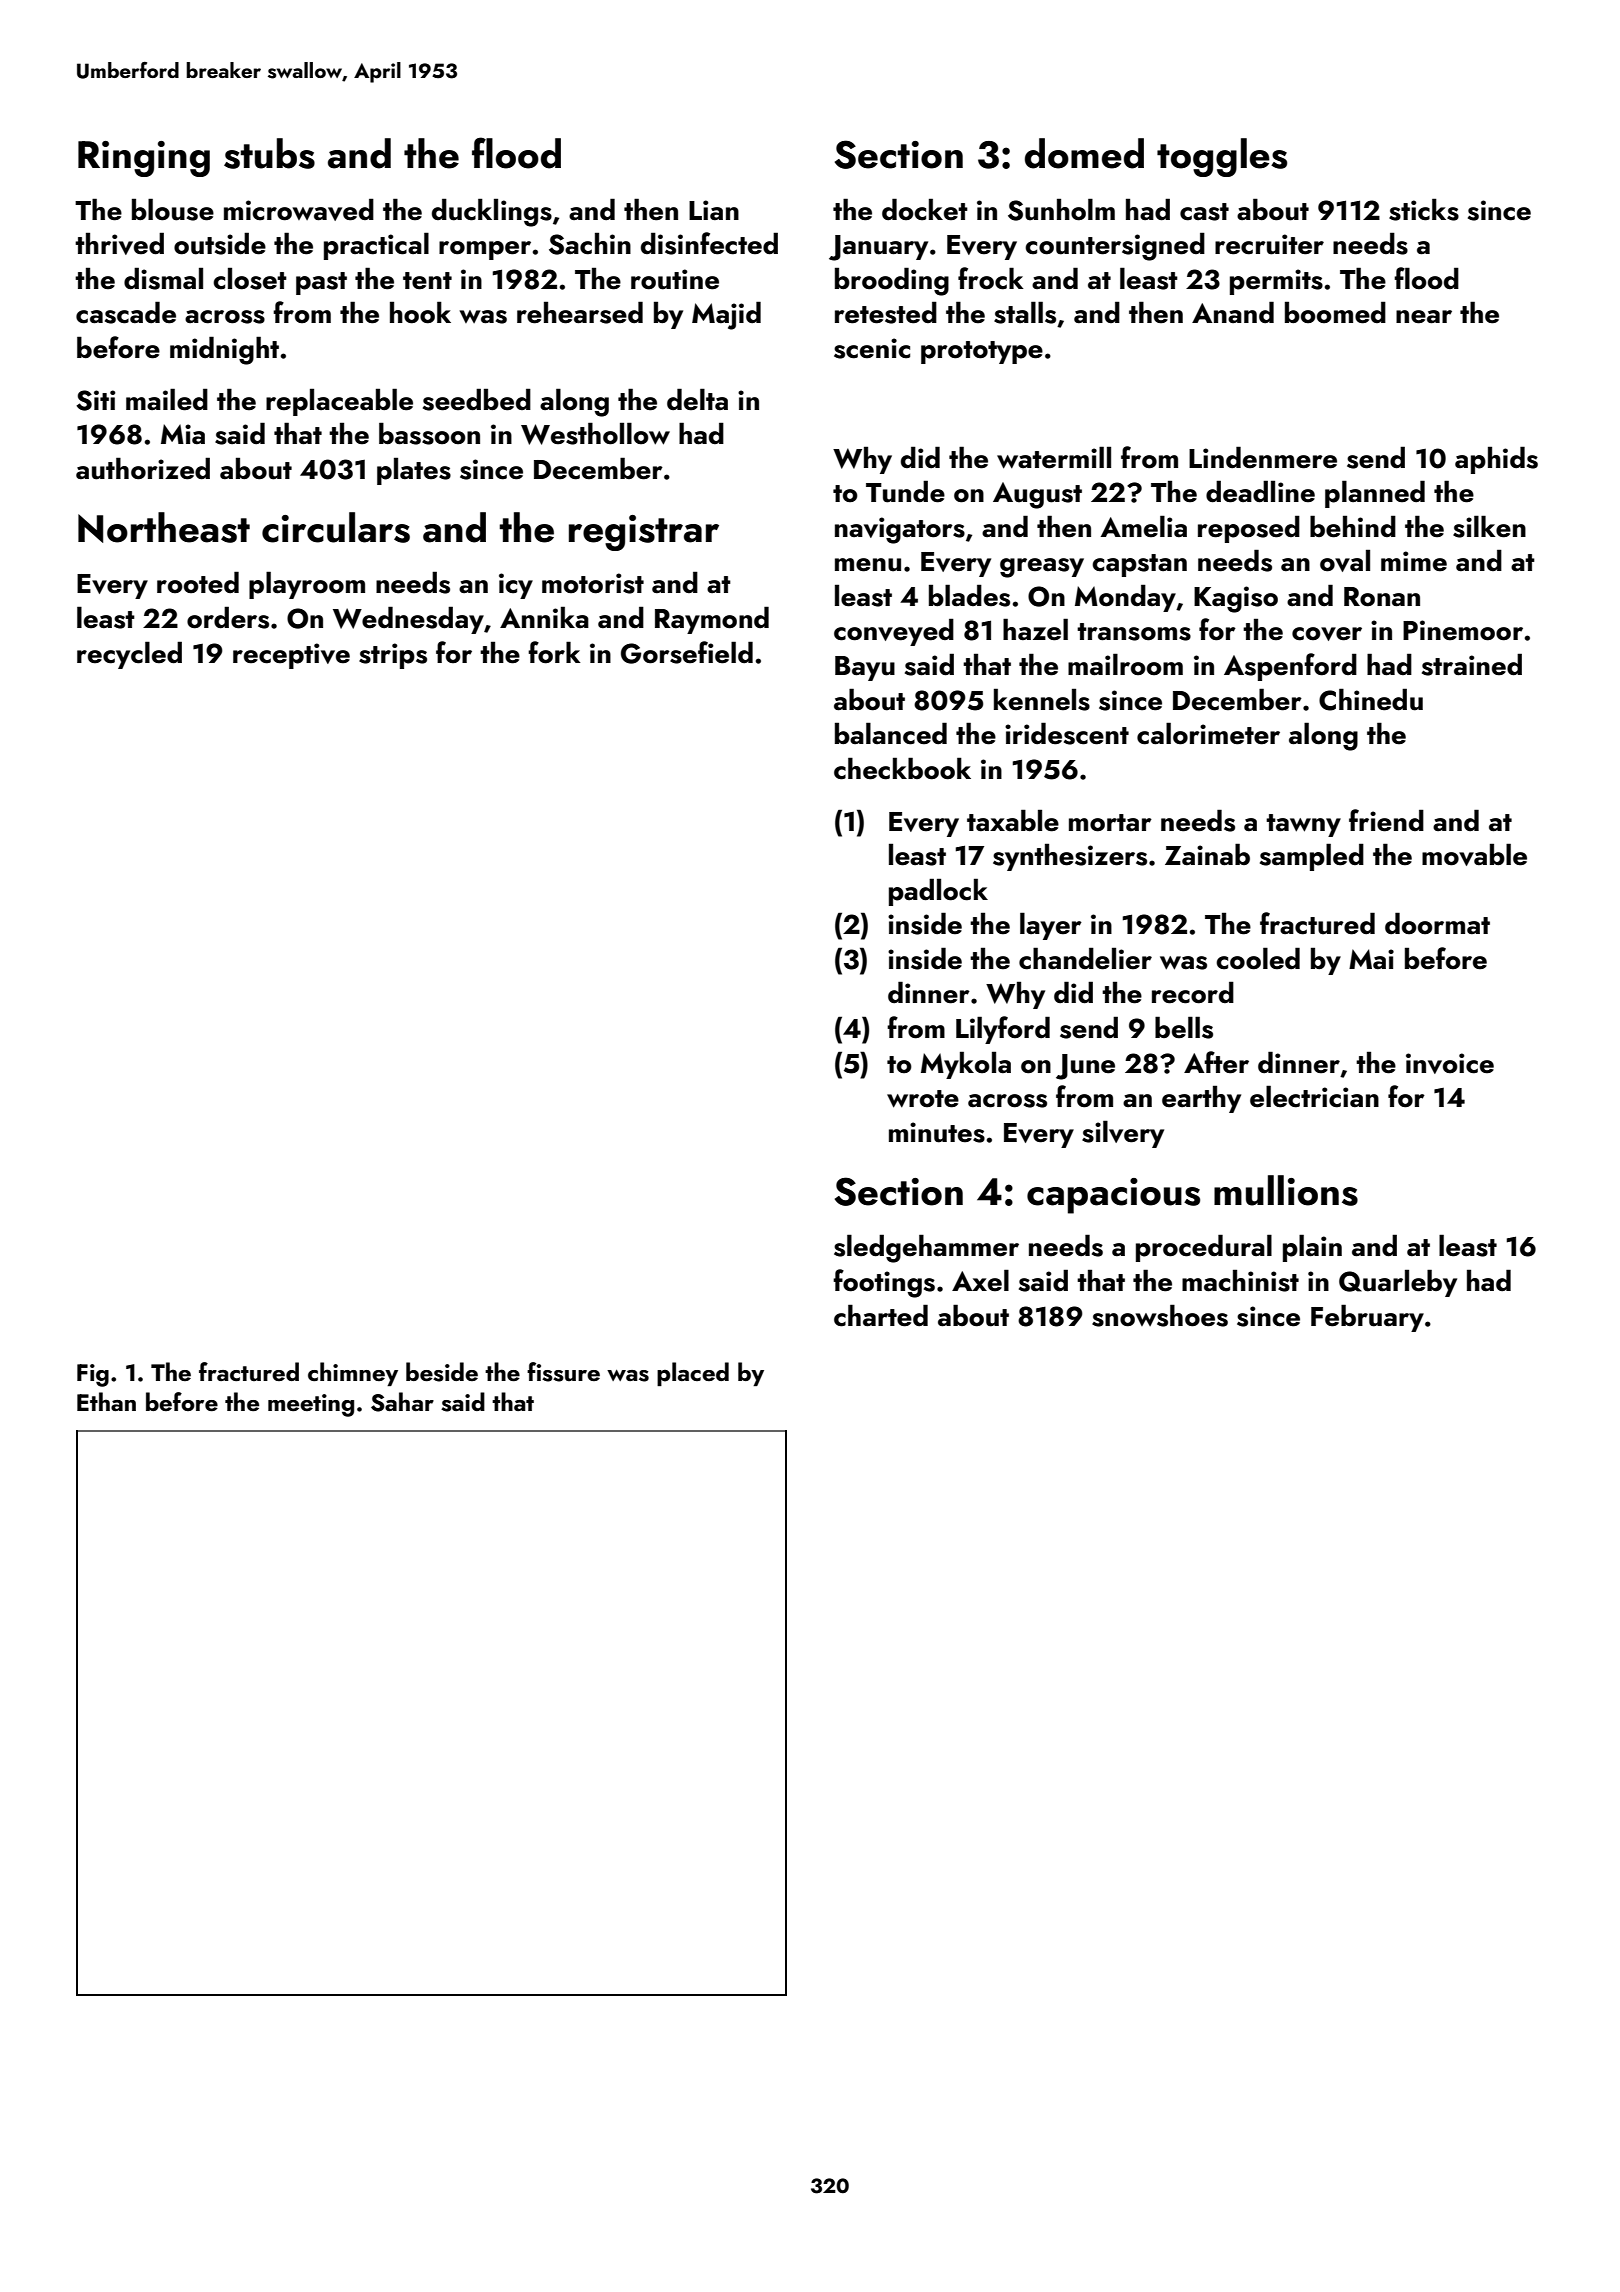  I want to click on Ringing, so click(144, 159).
